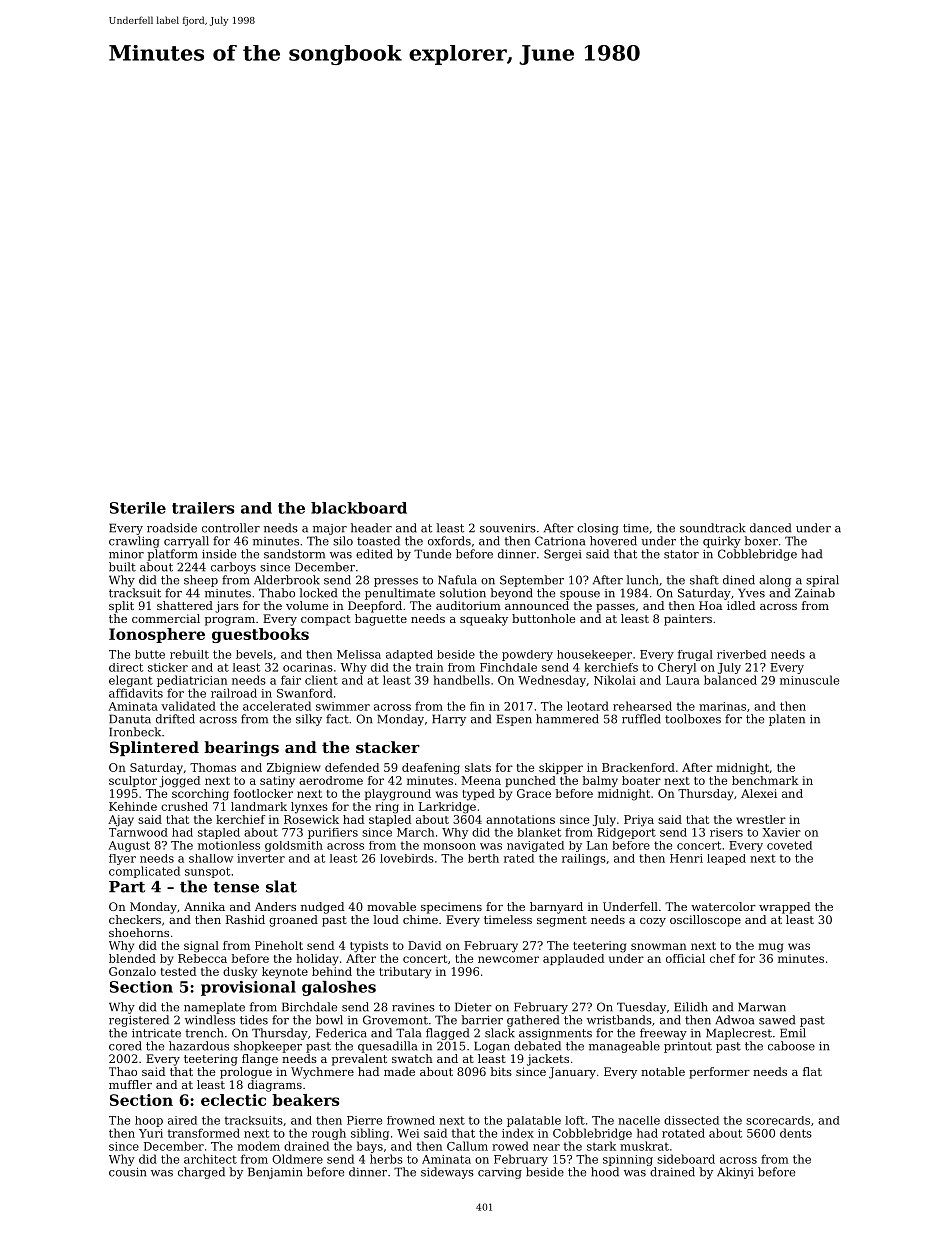 This image has width=952, height=1233. What do you see at coordinates (294, 769) in the image?
I see `Zbigniew` at bounding box center [294, 769].
